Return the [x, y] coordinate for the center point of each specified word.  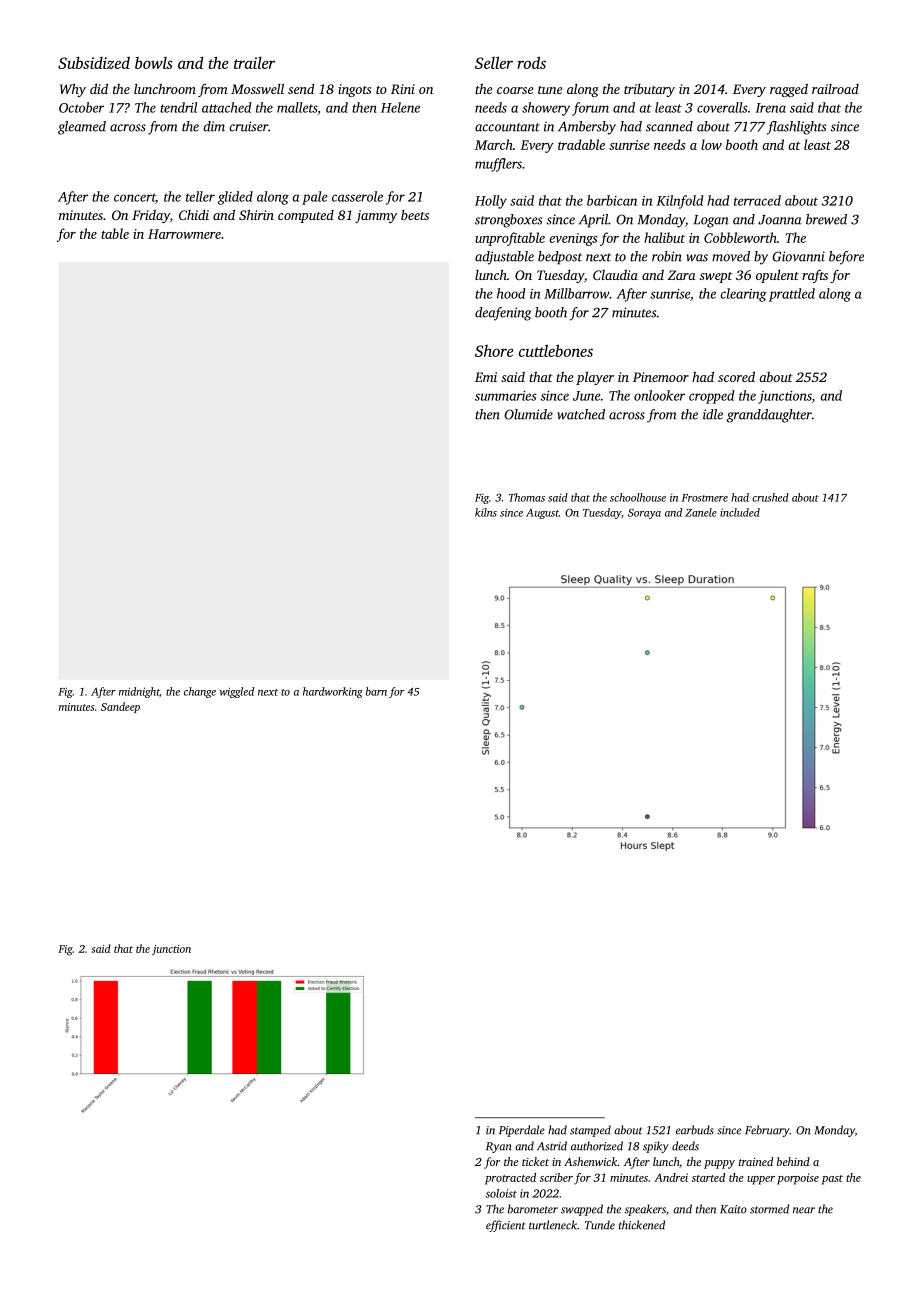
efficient [505, 1226]
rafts [815, 276]
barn [376, 691]
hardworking [333, 692]
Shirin [256, 214]
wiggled [237, 692]
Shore [494, 351]
